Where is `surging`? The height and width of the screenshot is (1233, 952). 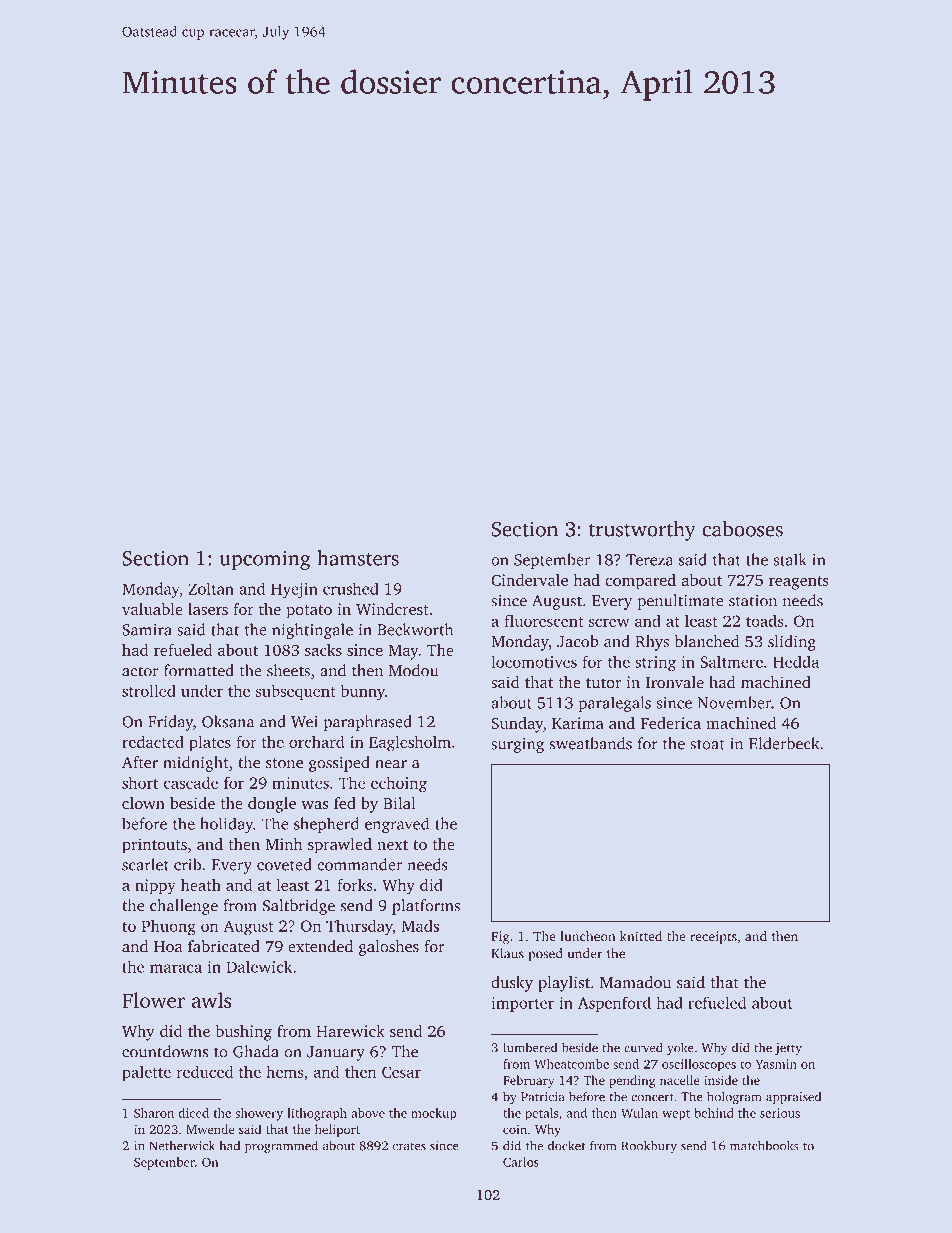 surging is located at coordinates (517, 745).
